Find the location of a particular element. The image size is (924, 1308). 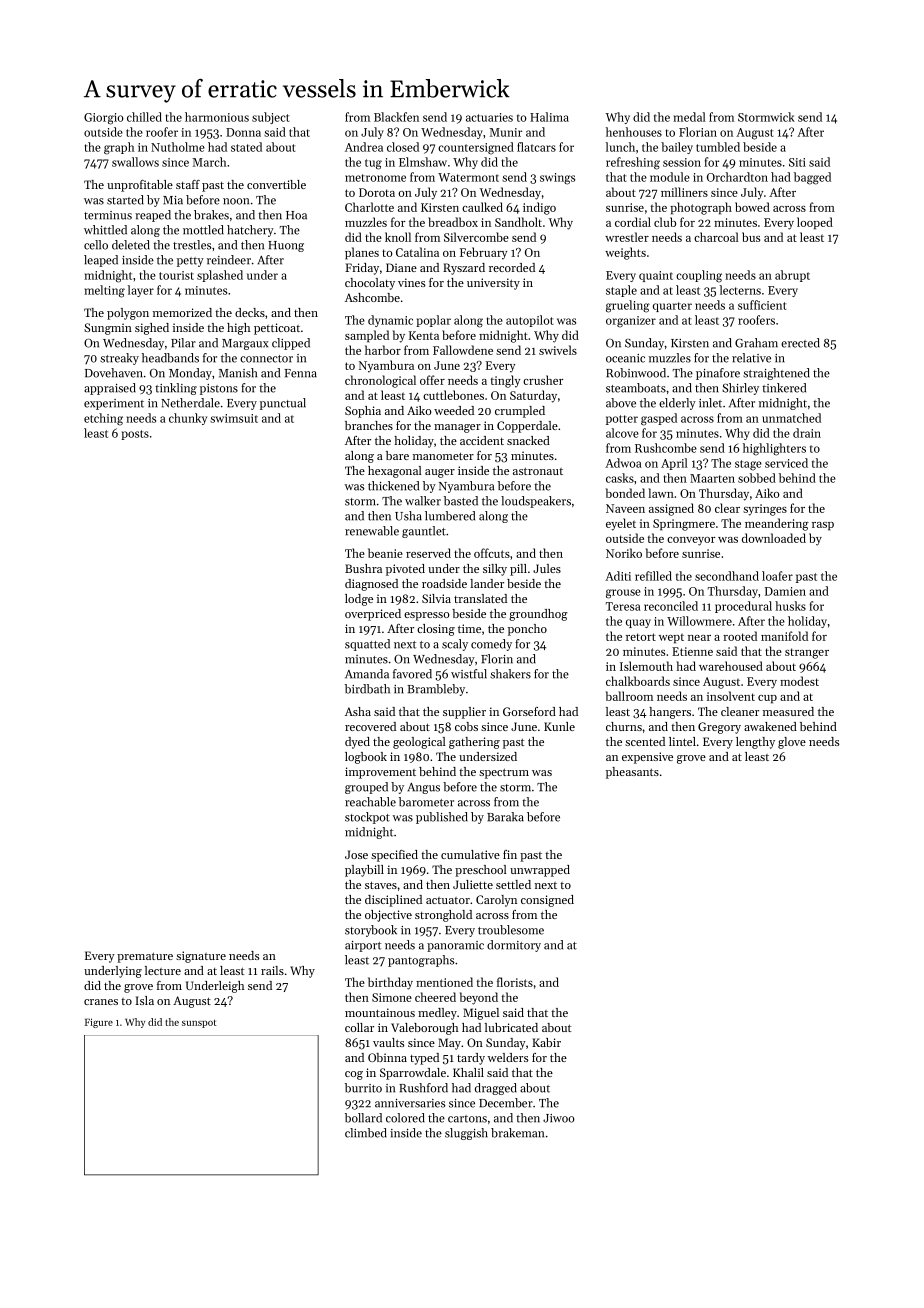

Giorgio is located at coordinates (104, 119).
